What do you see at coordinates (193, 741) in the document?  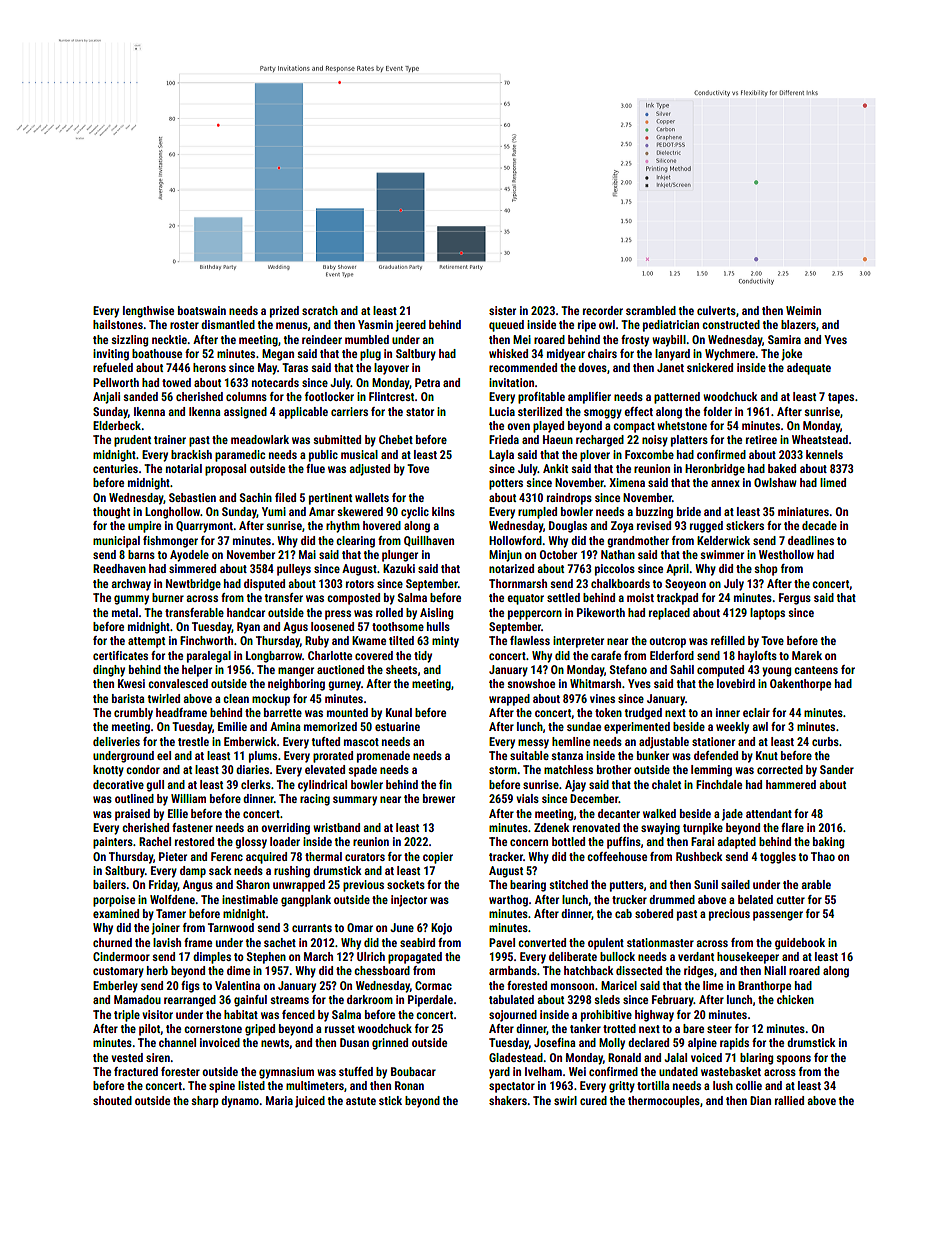 I see `trestle` at bounding box center [193, 741].
